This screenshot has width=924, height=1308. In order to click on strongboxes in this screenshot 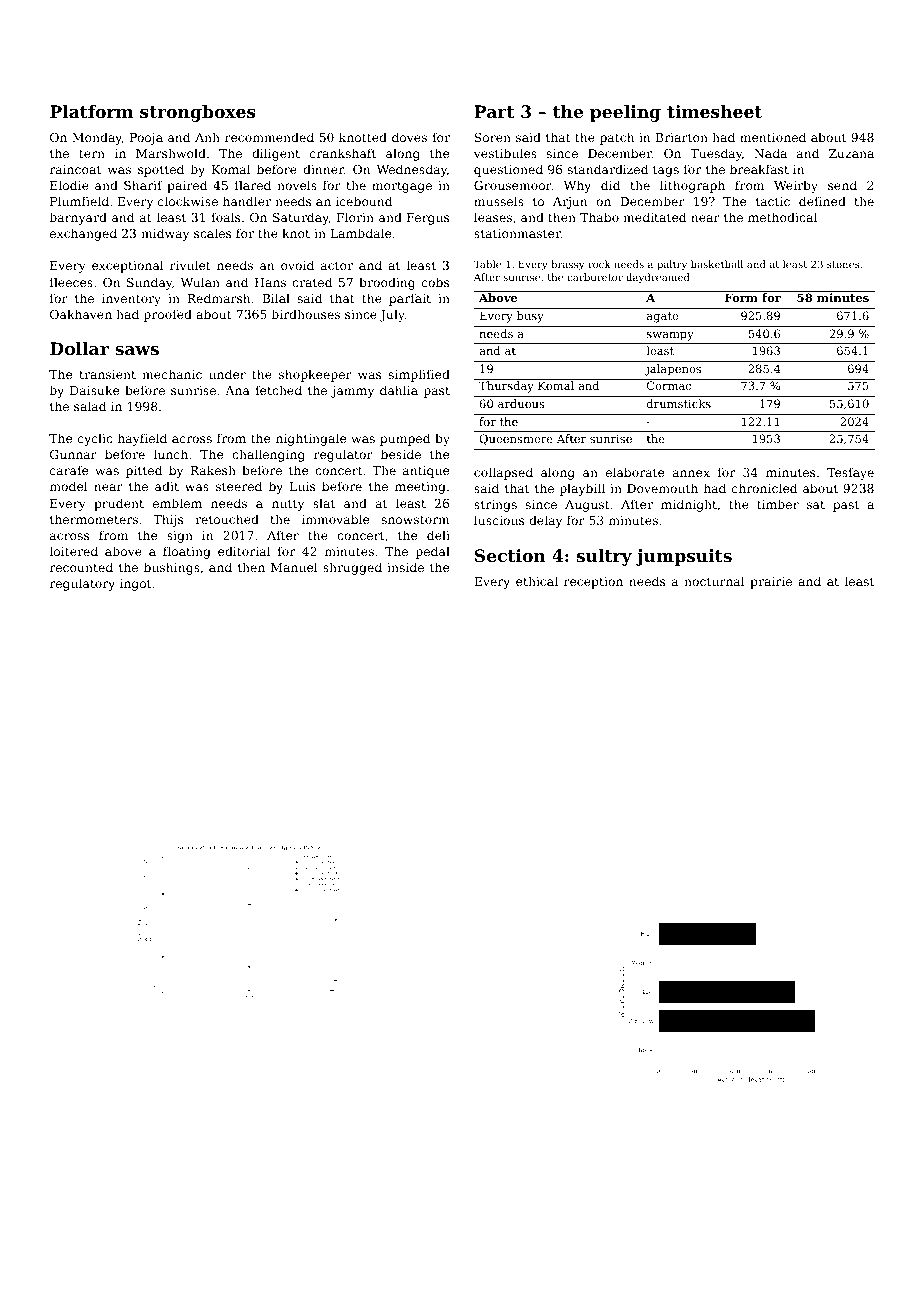, I will do `click(198, 113)`.
